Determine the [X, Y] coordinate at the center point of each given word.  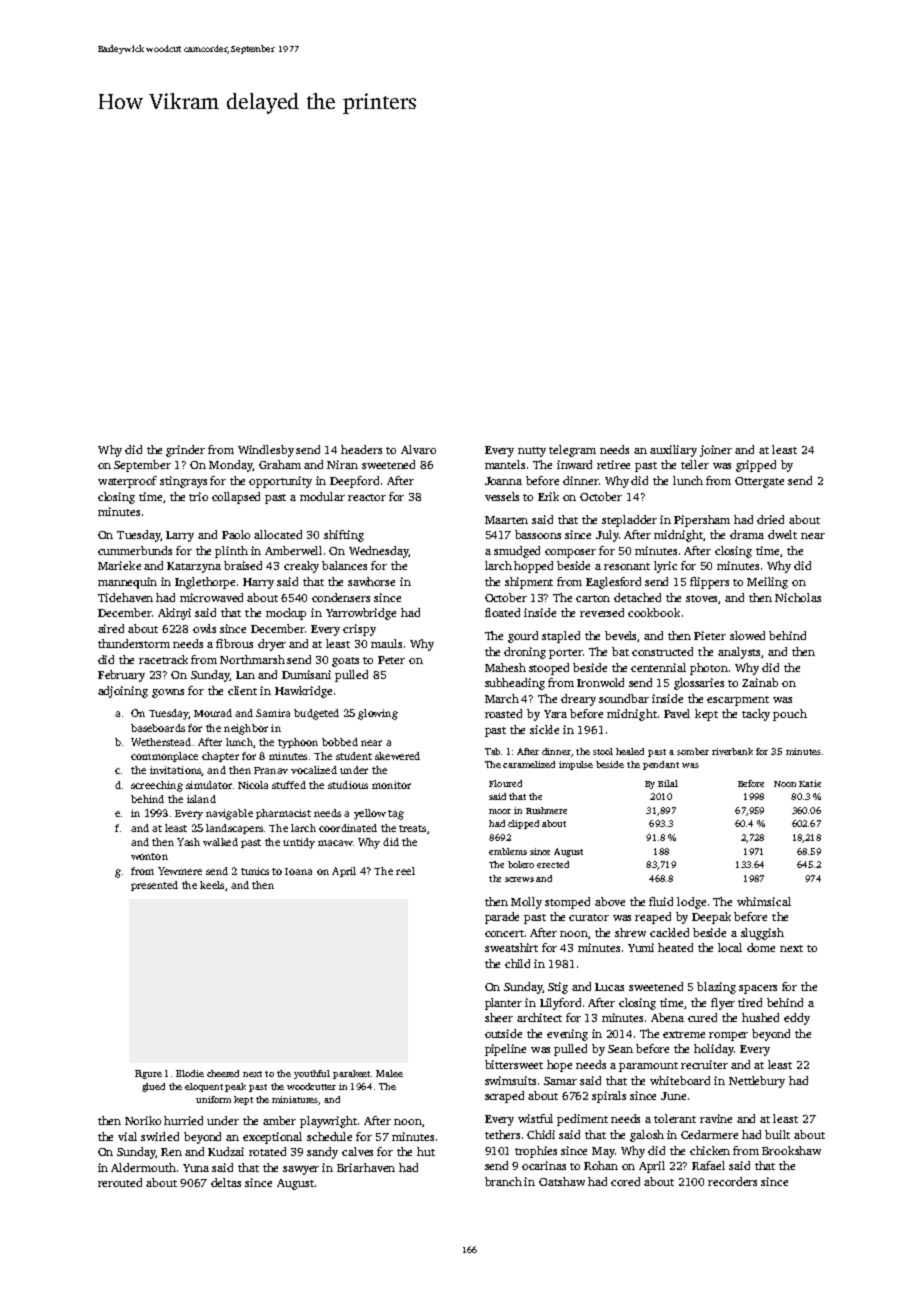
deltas [226, 1182]
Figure [148, 1074]
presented [154, 886]
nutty [532, 452]
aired [111, 628]
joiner [716, 451]
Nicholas [798, 597]
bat [620, 651]
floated [502, 612]
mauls [386, 643]
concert [504, 933]
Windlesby [266, 451]
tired [750, 1002]
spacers [758, 989]
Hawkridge [303, 692]
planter [503, 1004]
